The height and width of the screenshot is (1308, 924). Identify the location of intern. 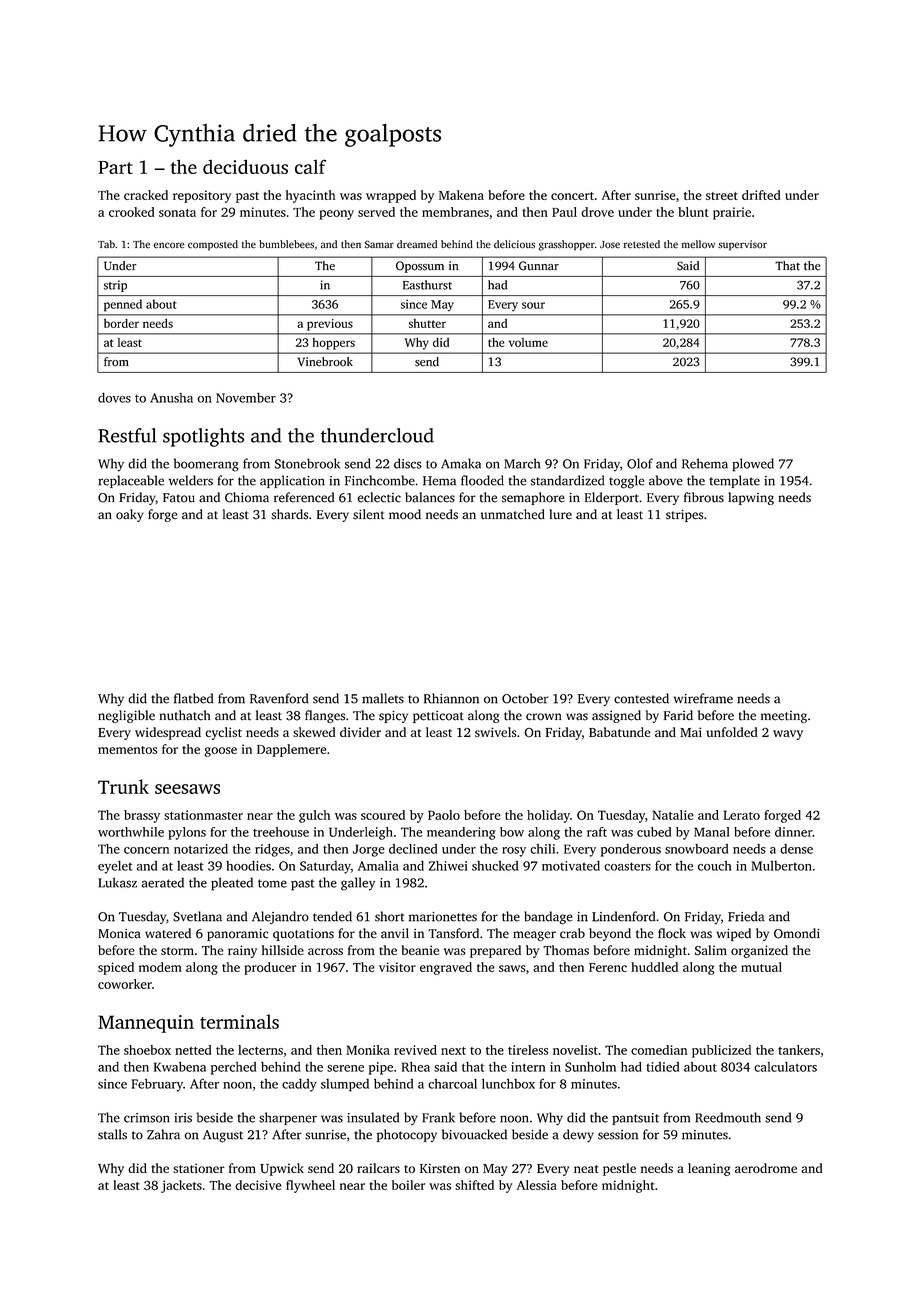
(528, 1067).
